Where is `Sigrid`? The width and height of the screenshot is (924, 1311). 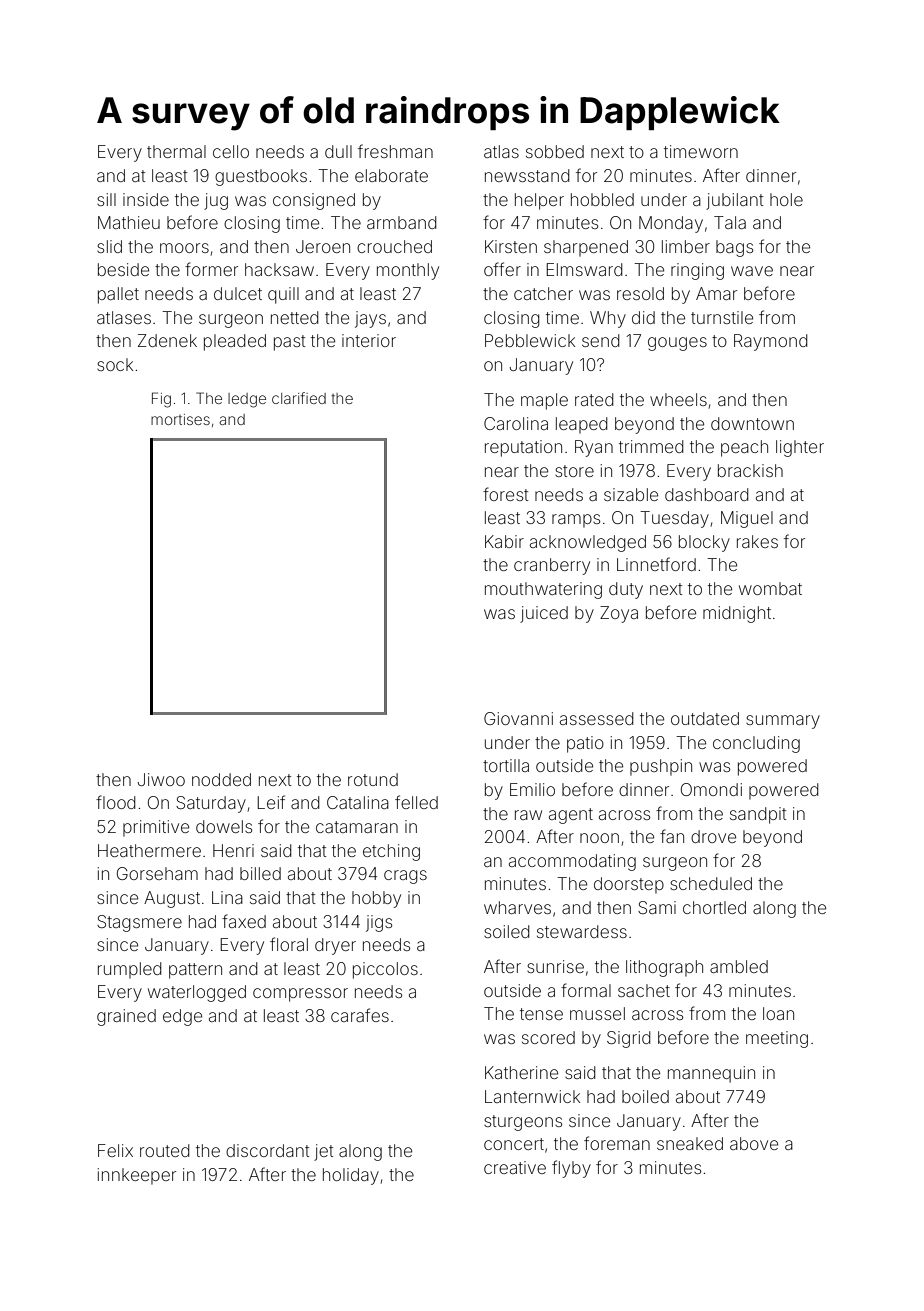 Sigrid is located at coordinates (629, 1039).
